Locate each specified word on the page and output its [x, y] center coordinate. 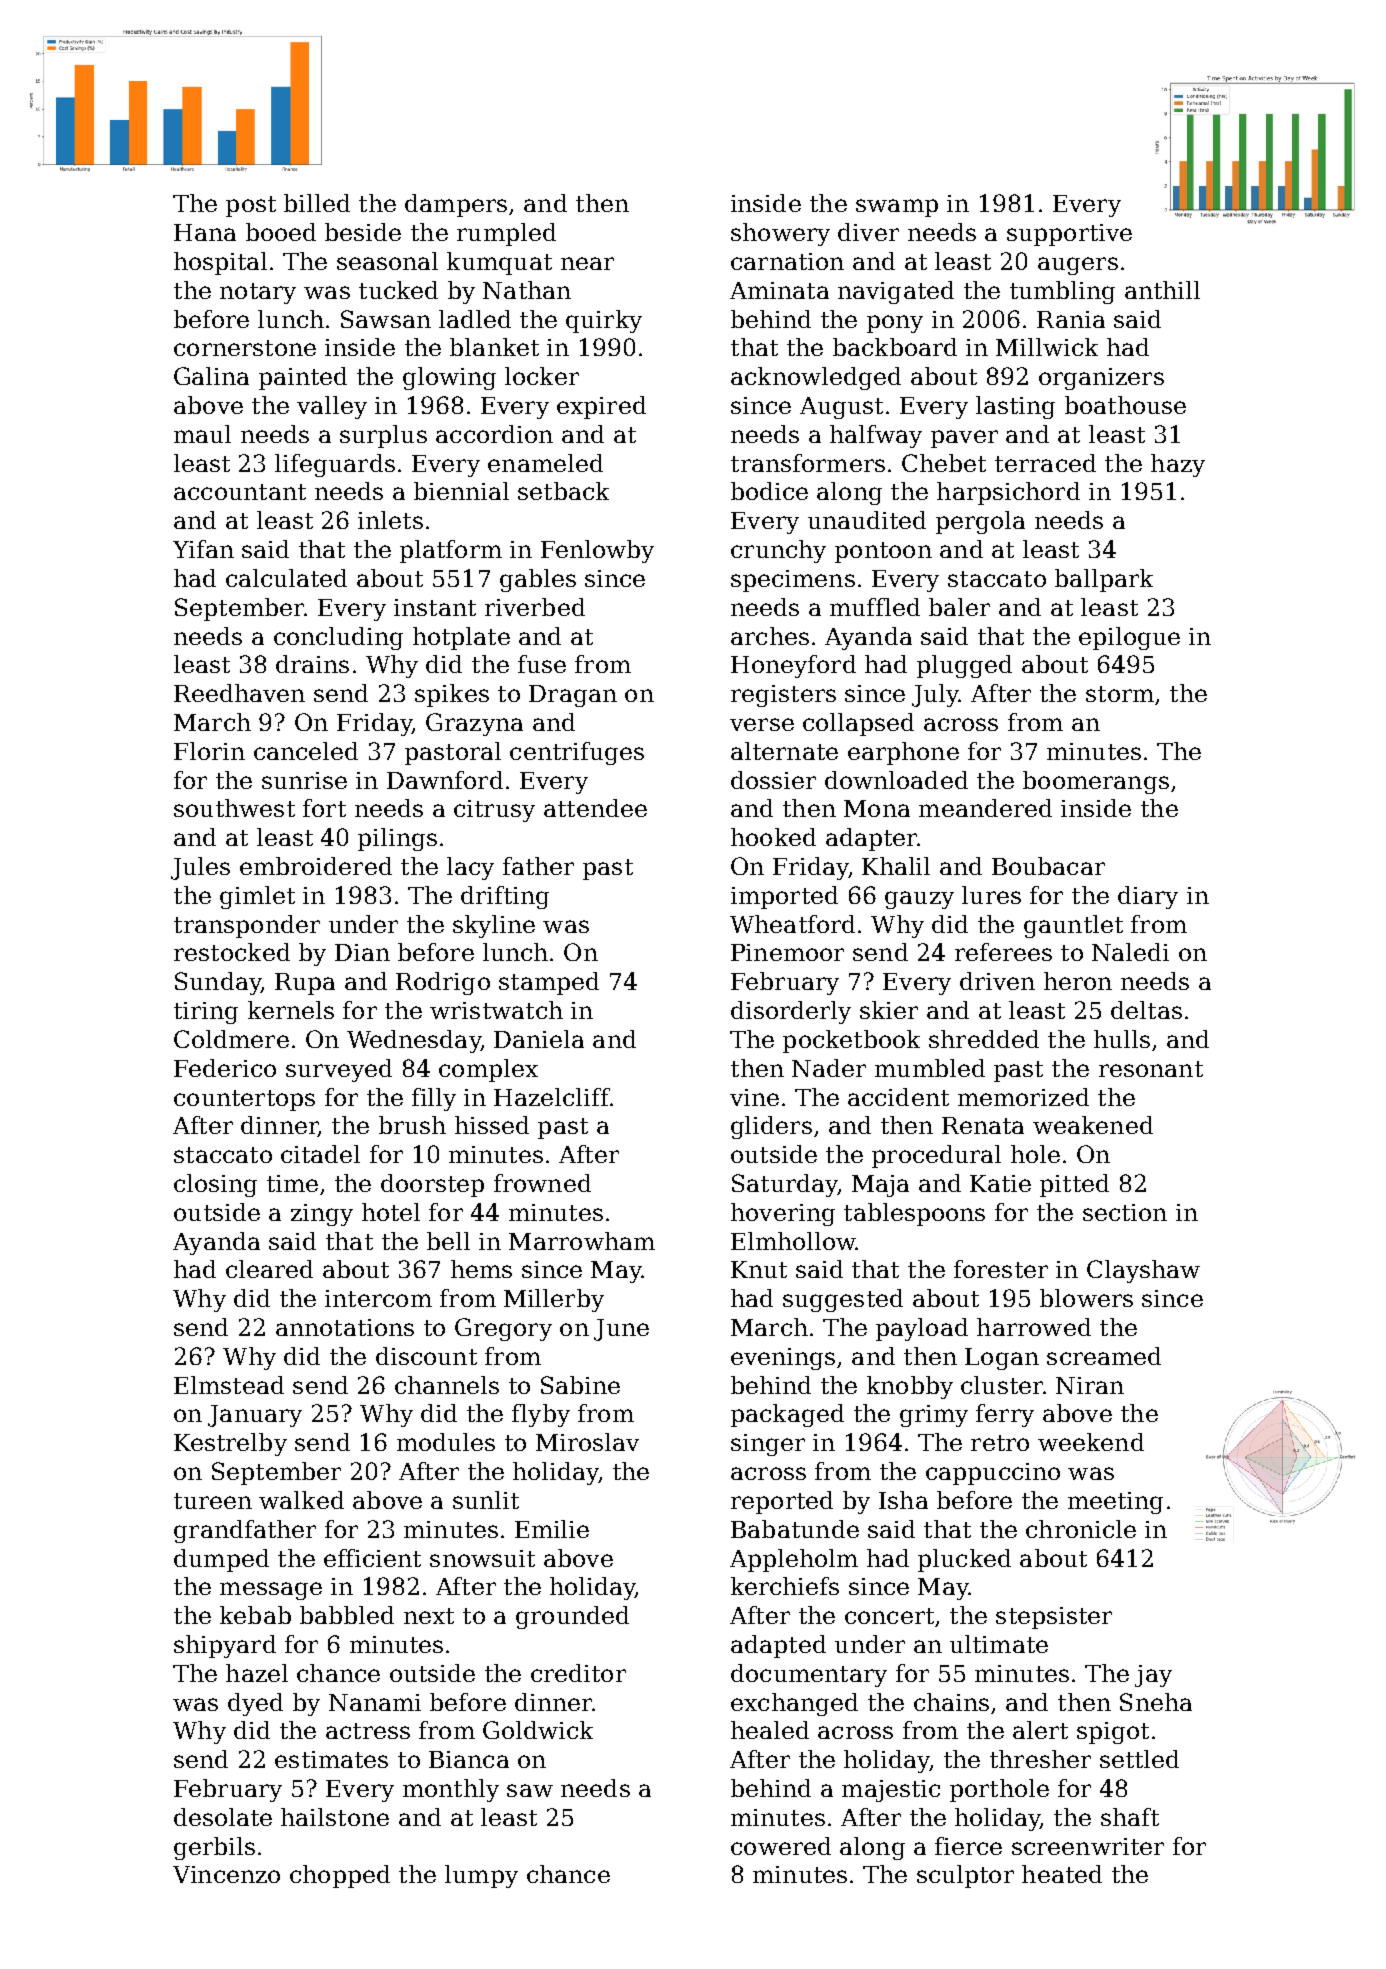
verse [762, 724]
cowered [781, 1846]
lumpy [481, 1876]
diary [1148, 897]
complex [488, 1070]
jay [1153, 1676]
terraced [1045, 463]
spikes [452, 695]
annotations [345, 1327]
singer [768, 1445]
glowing [449, 378]
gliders [771, 1127]
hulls [1122, 1039]
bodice [769, 491]
